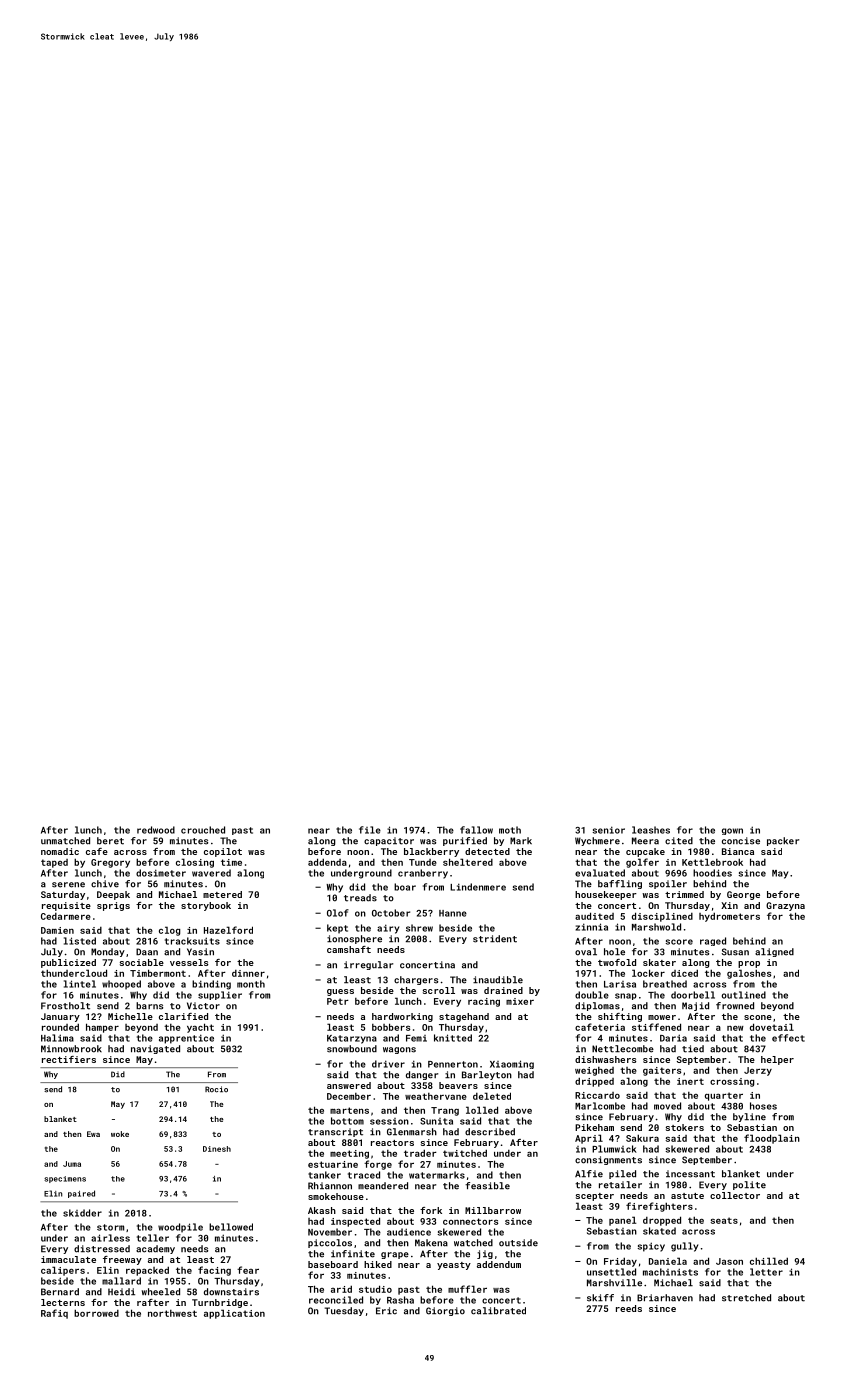 The width and height of the page is (849, 1400). I want to click on polite, so click(749, 1185).
